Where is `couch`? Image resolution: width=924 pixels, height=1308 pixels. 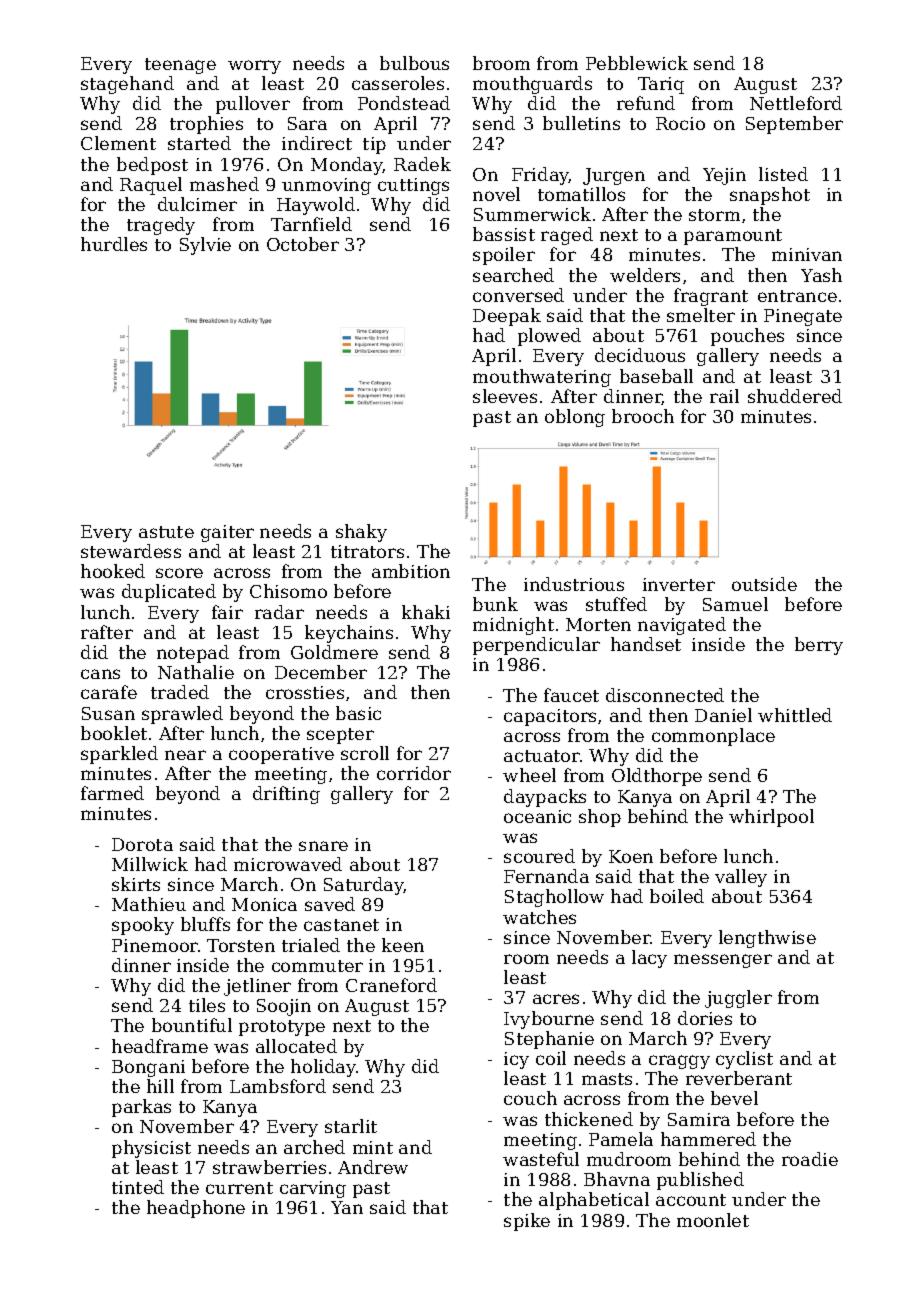
couch is located at coordinates (530, 1098).
